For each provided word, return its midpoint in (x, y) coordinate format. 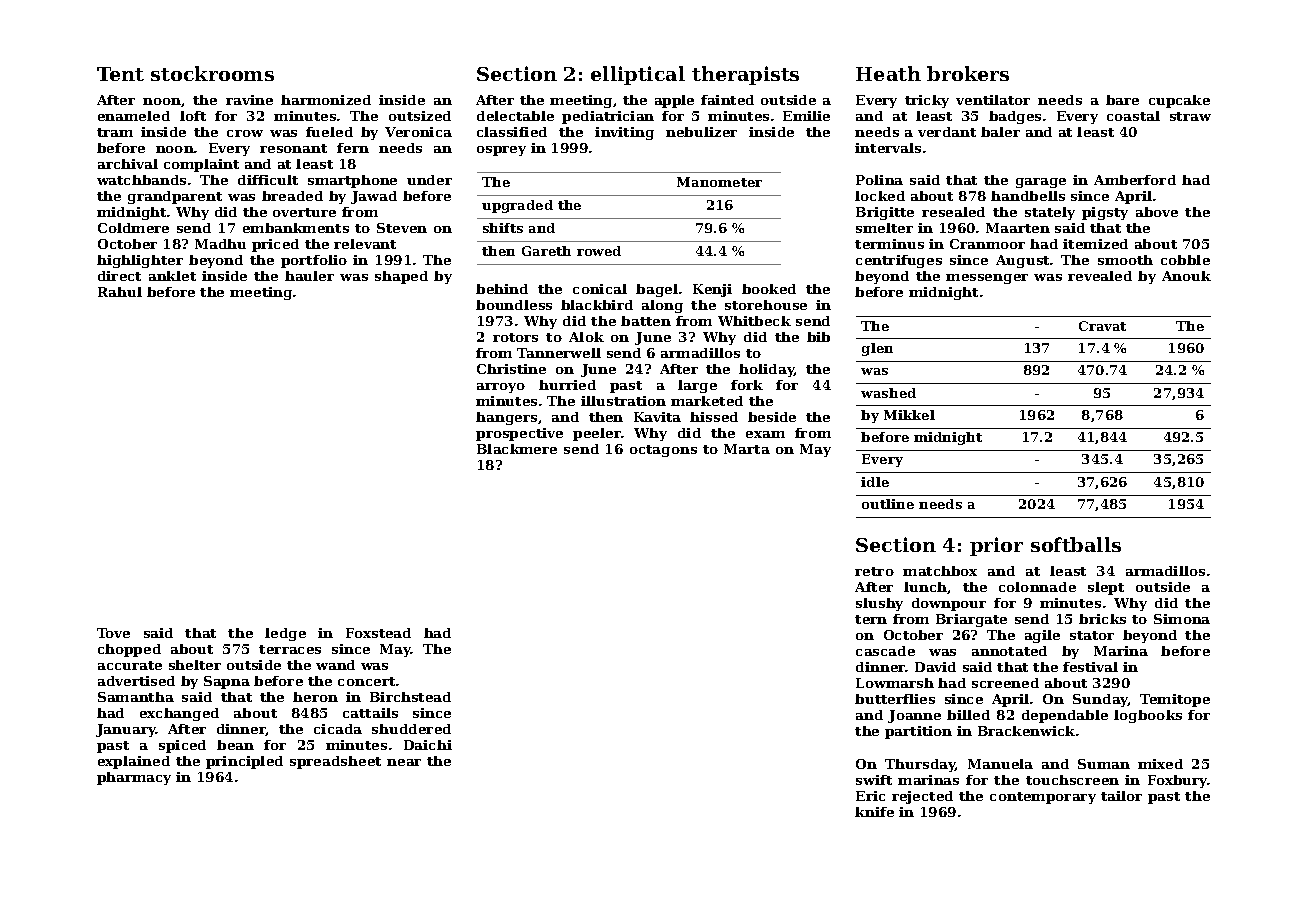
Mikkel (909, 415)
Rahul (120, 292)
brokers (968, 73)
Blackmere (517, 449)
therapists (745, 75)
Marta (747, 449)
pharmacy (134, 778)
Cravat (1102, 326)
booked (769, 289)
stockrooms (212, 73)
